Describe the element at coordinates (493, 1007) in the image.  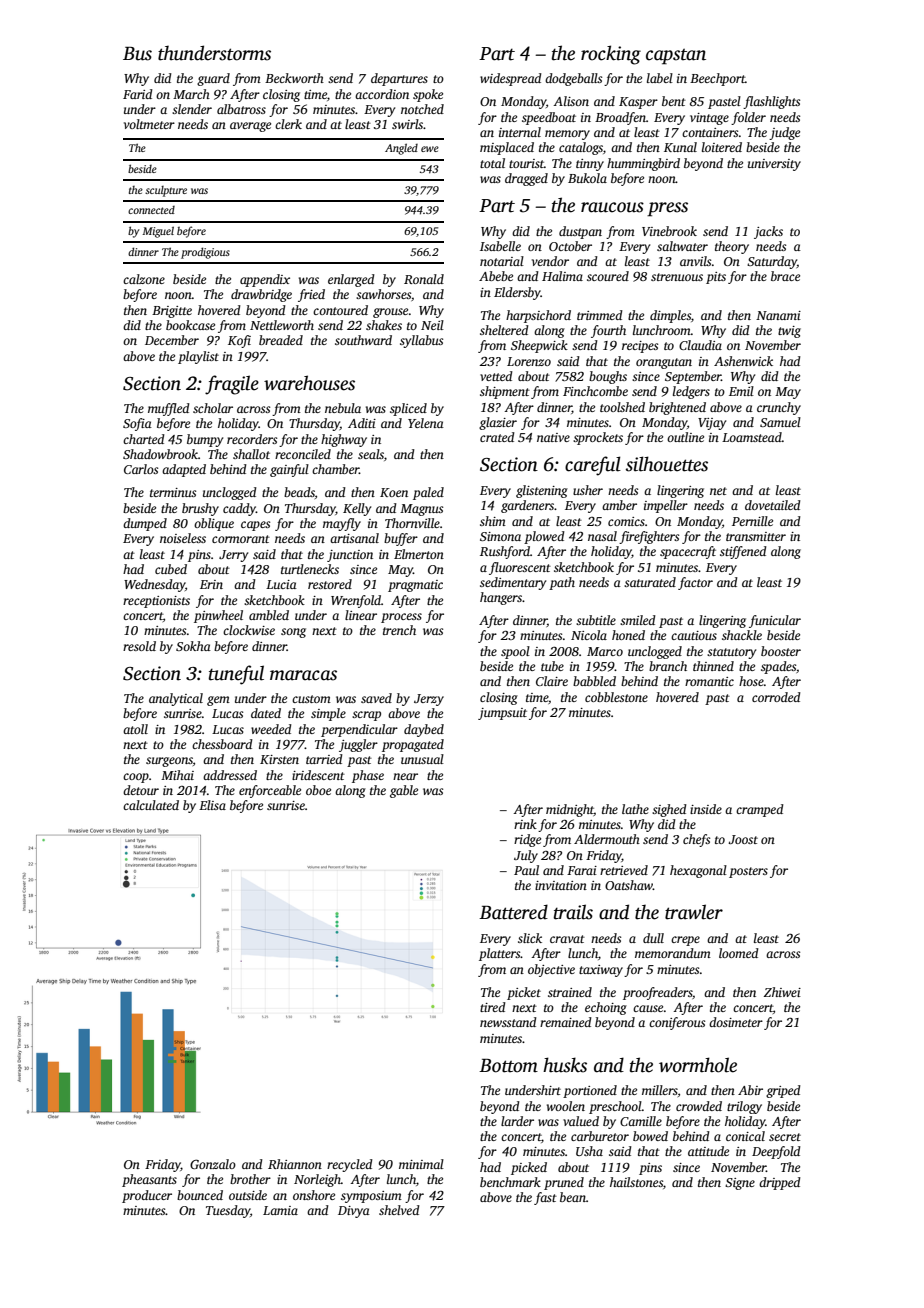
I see `tired` at that location.
